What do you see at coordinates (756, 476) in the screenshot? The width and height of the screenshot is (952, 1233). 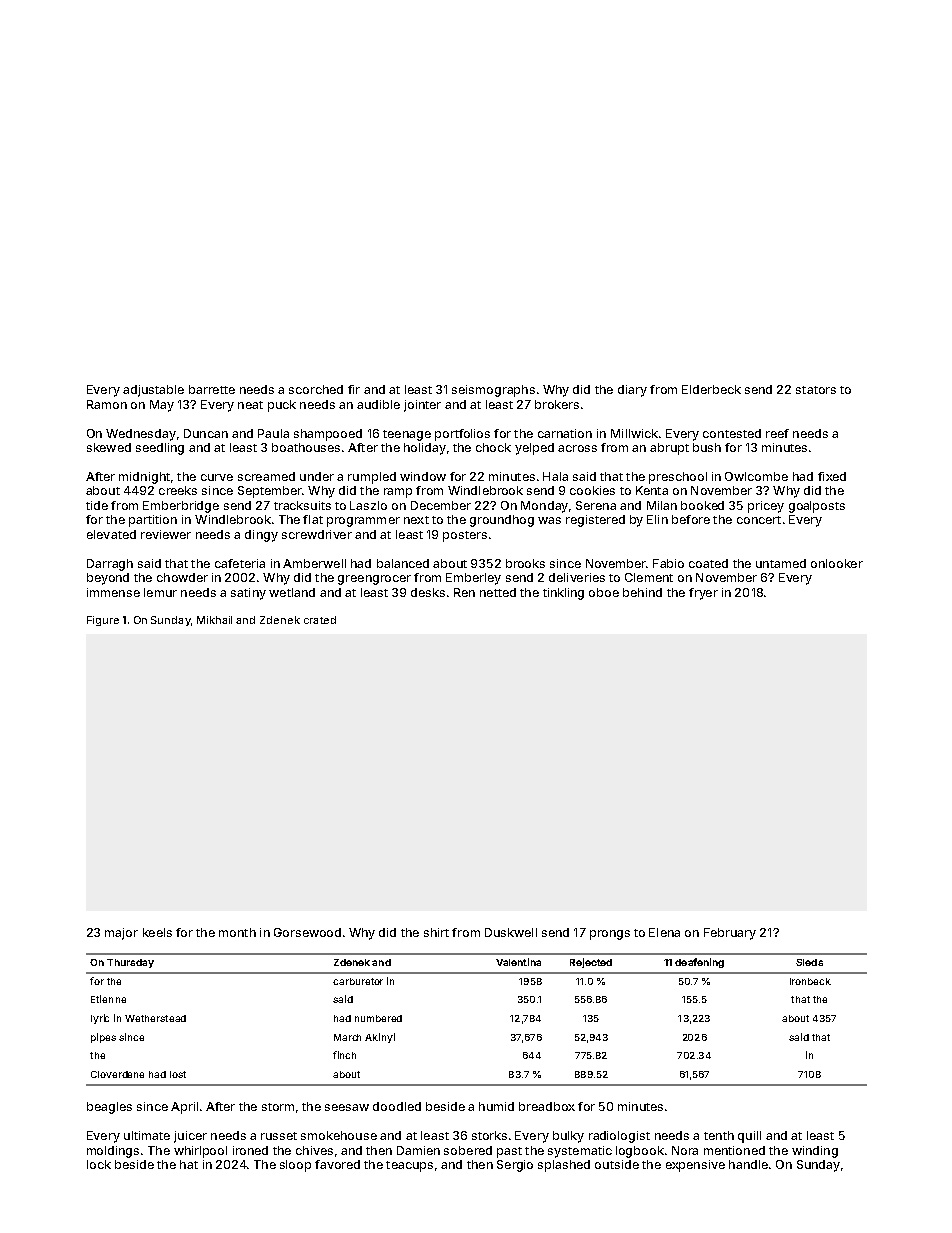 I see `Owlcombe` at bounding box center [756, 476].
